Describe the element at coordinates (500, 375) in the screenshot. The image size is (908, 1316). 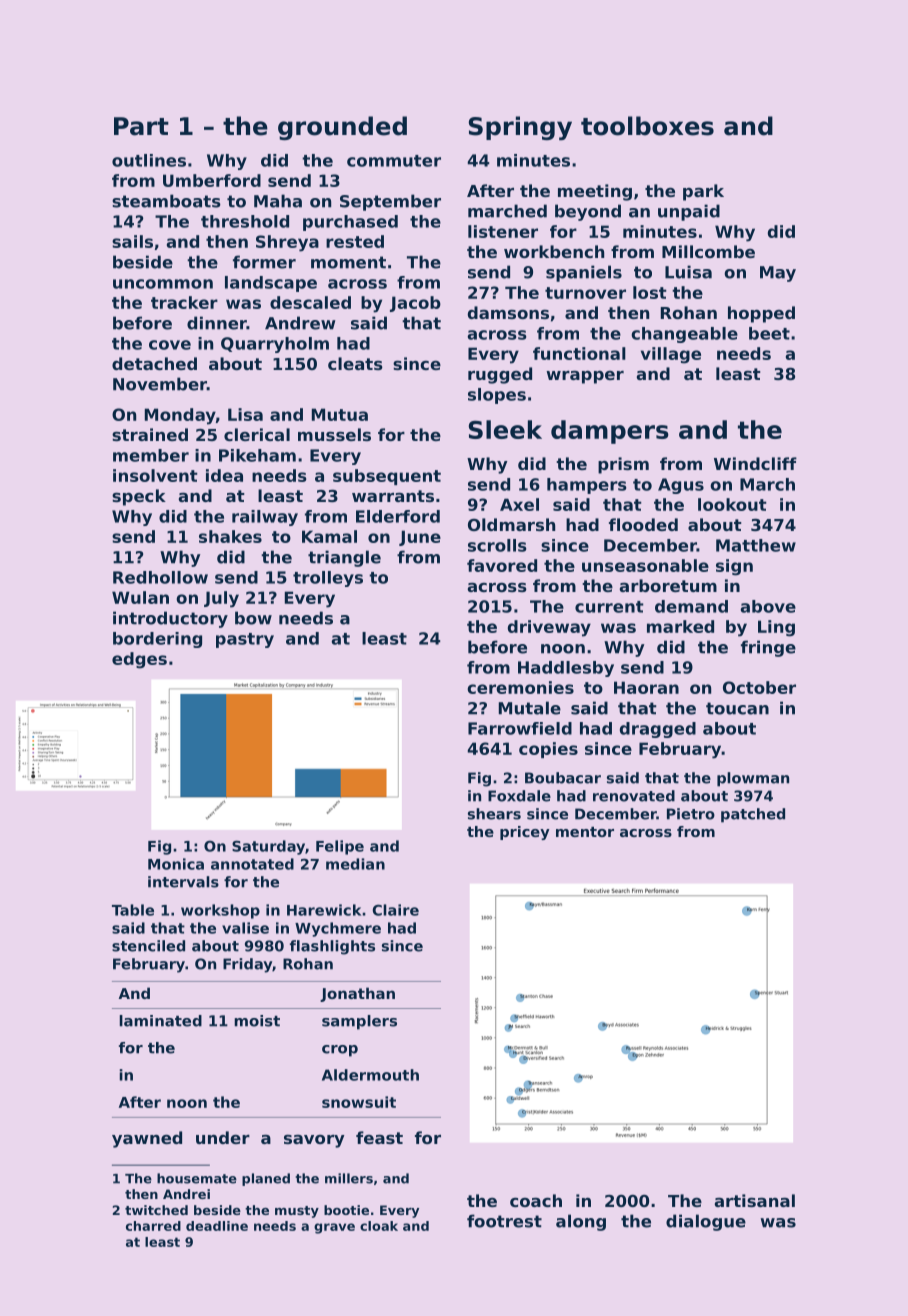
I see `rugged` at that location.
